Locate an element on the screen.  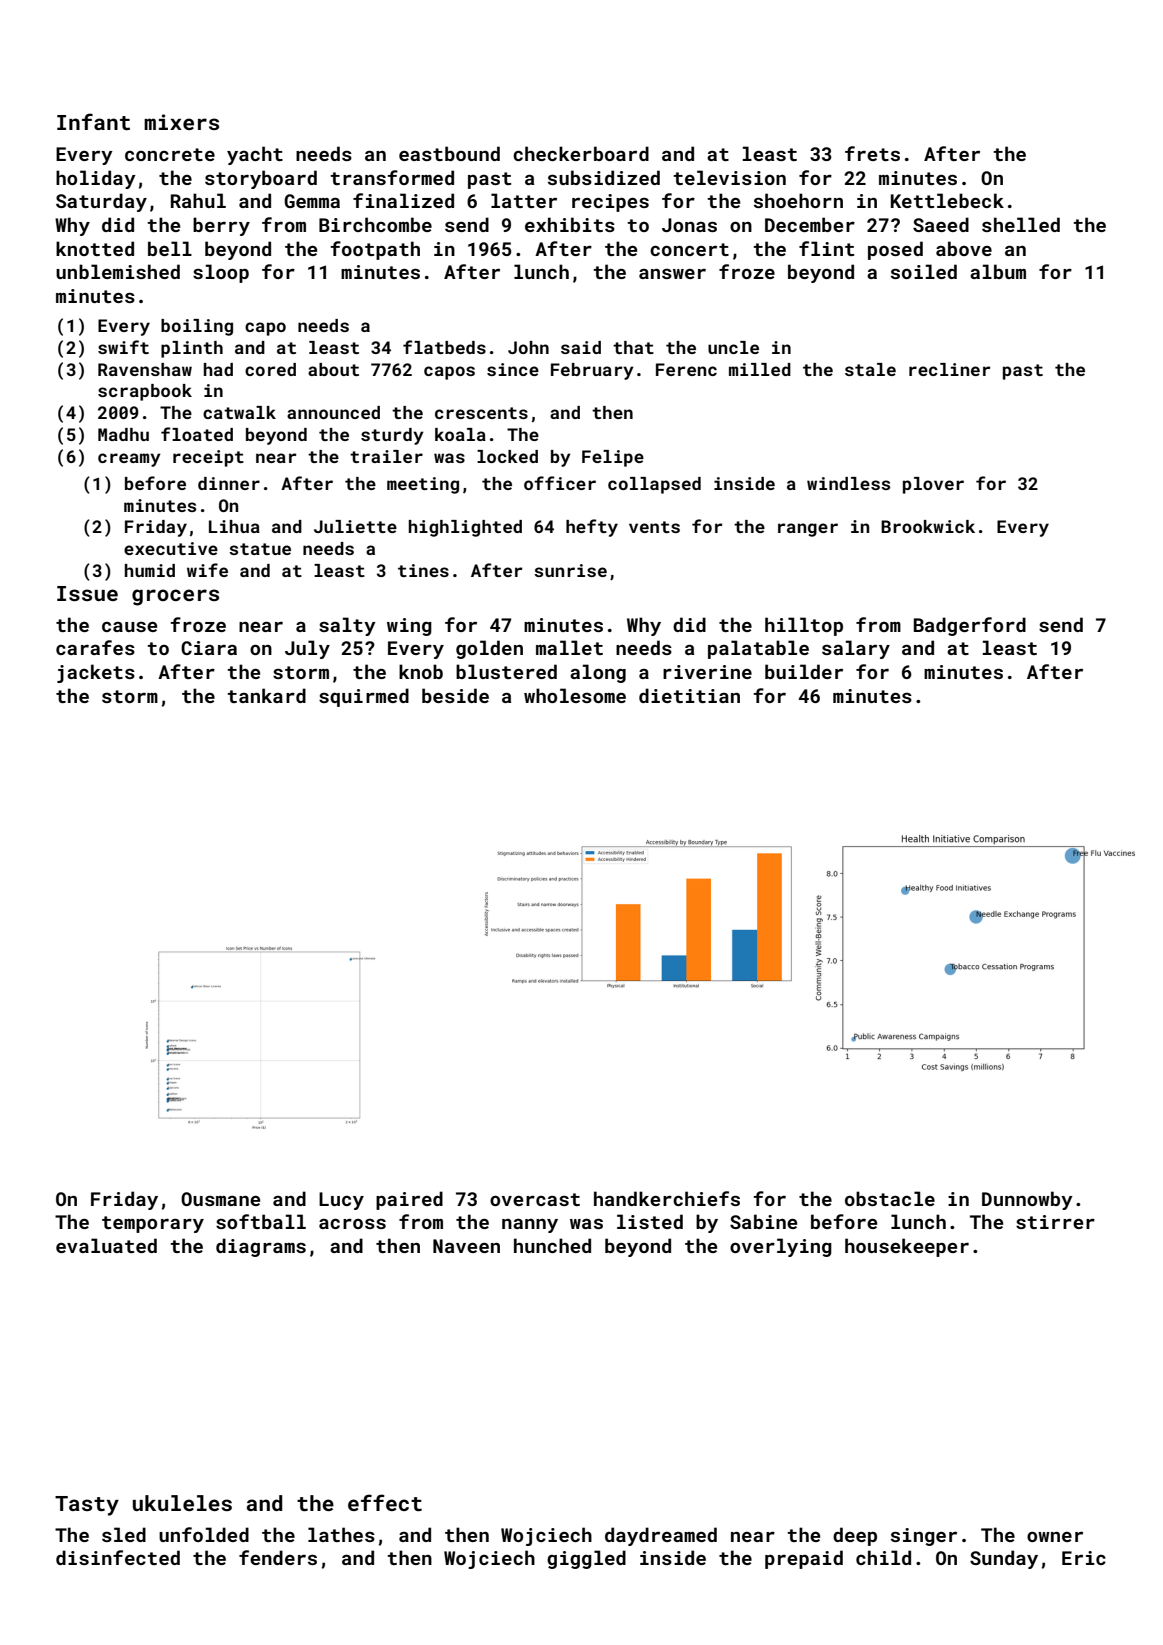
checkerboard is located at coordinates (581, 153).
